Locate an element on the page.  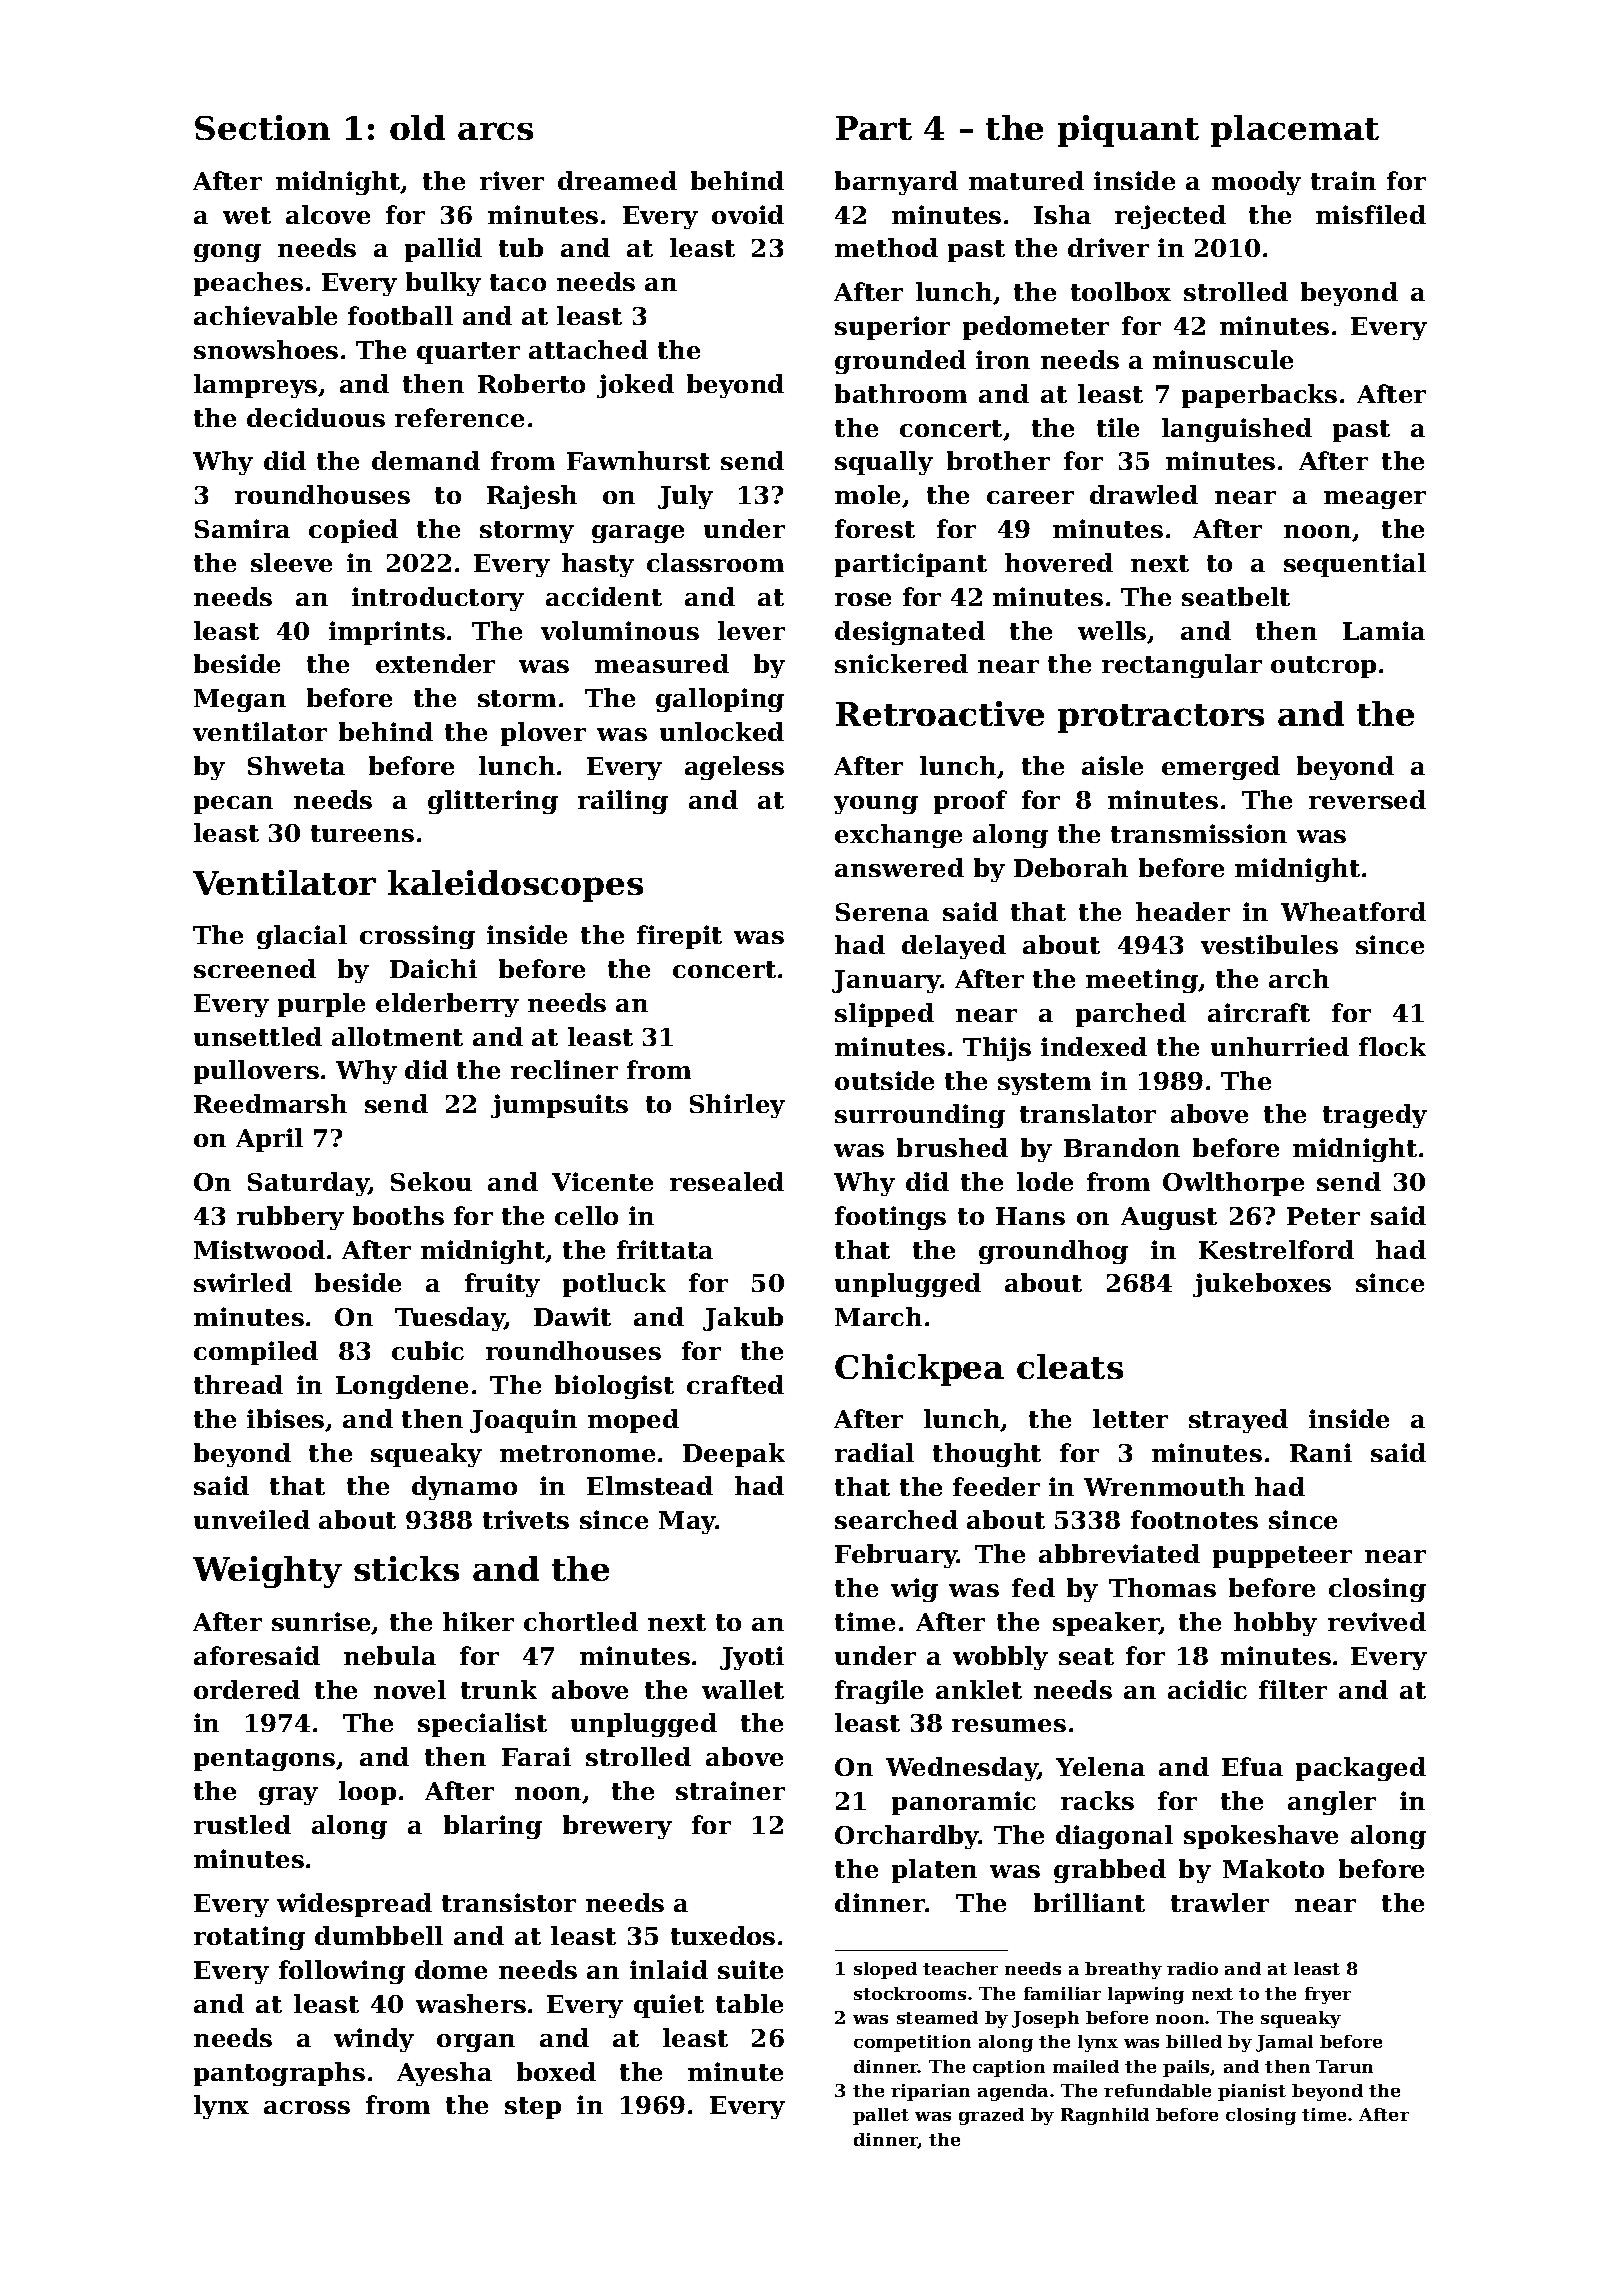
Ragnhild is located at coordinates (1105, 2116).
